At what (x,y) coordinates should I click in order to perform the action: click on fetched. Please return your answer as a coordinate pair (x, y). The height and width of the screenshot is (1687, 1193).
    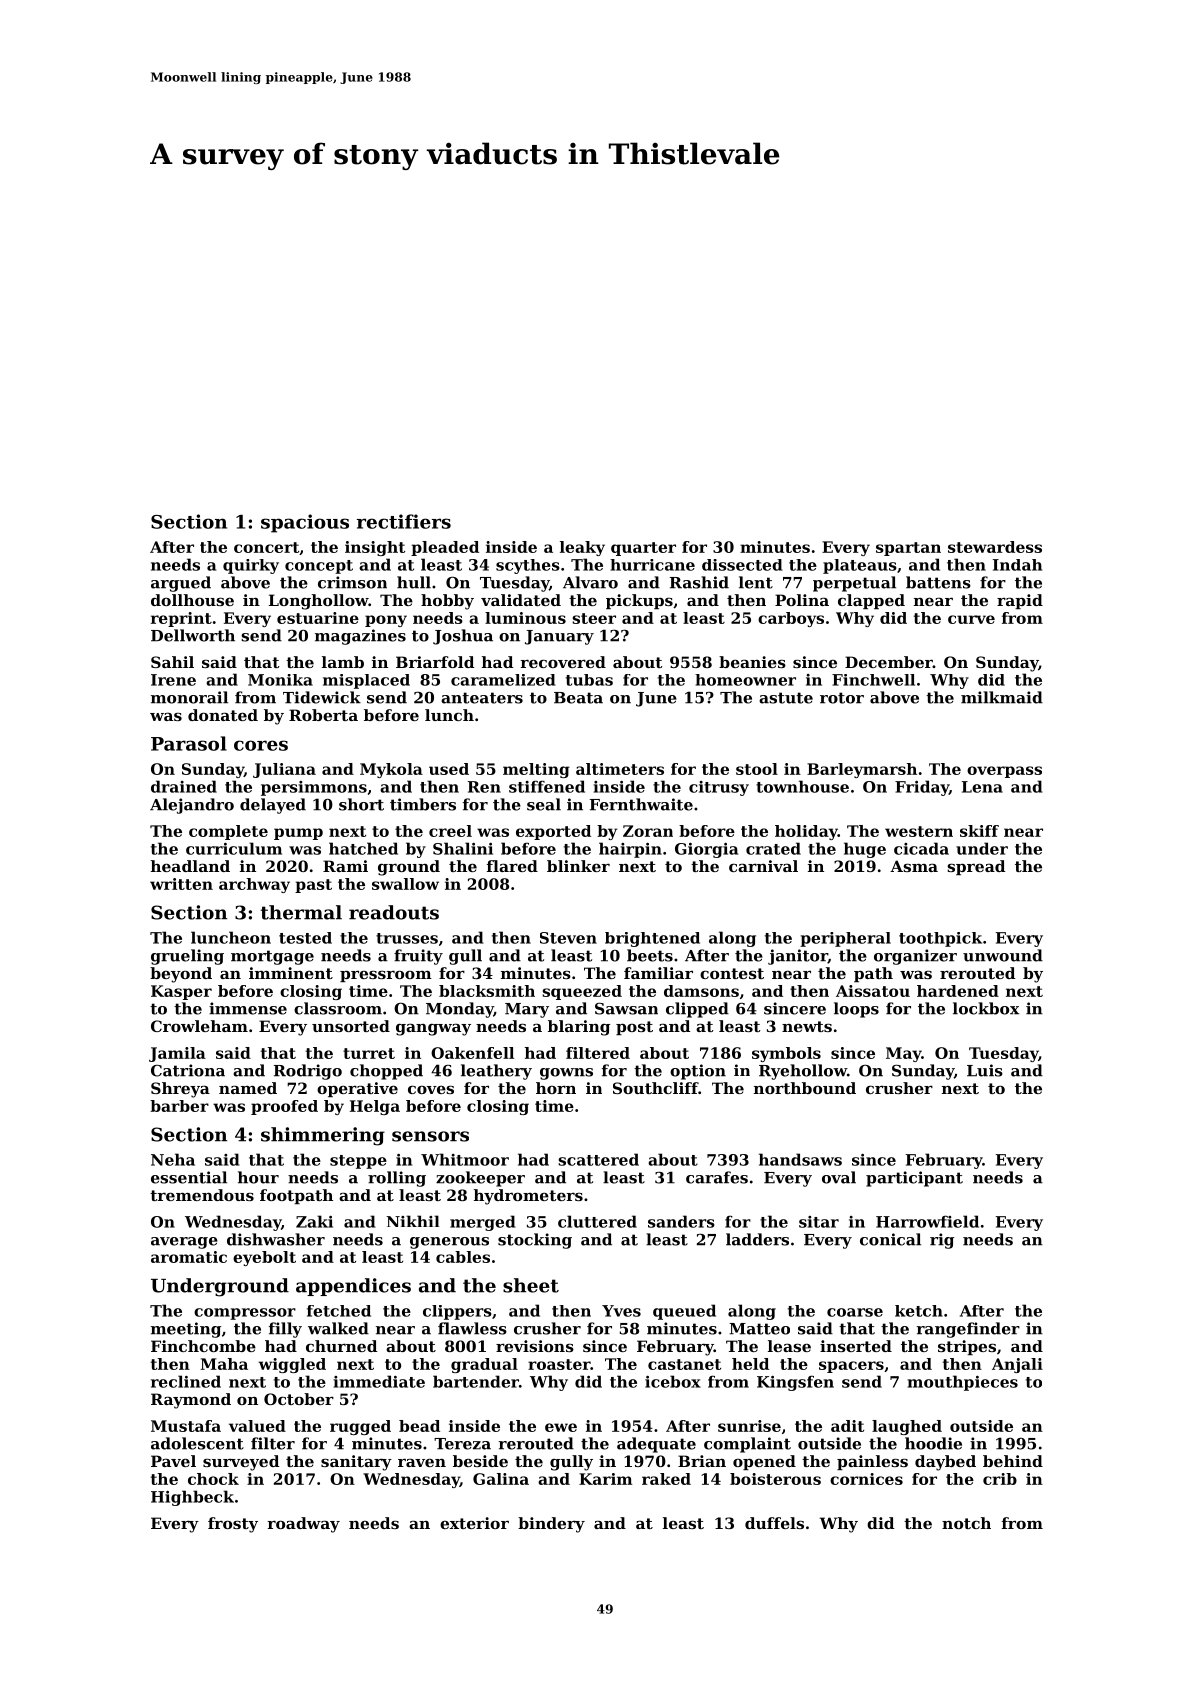
    Looking at the image, I should click on (339, 1311).
